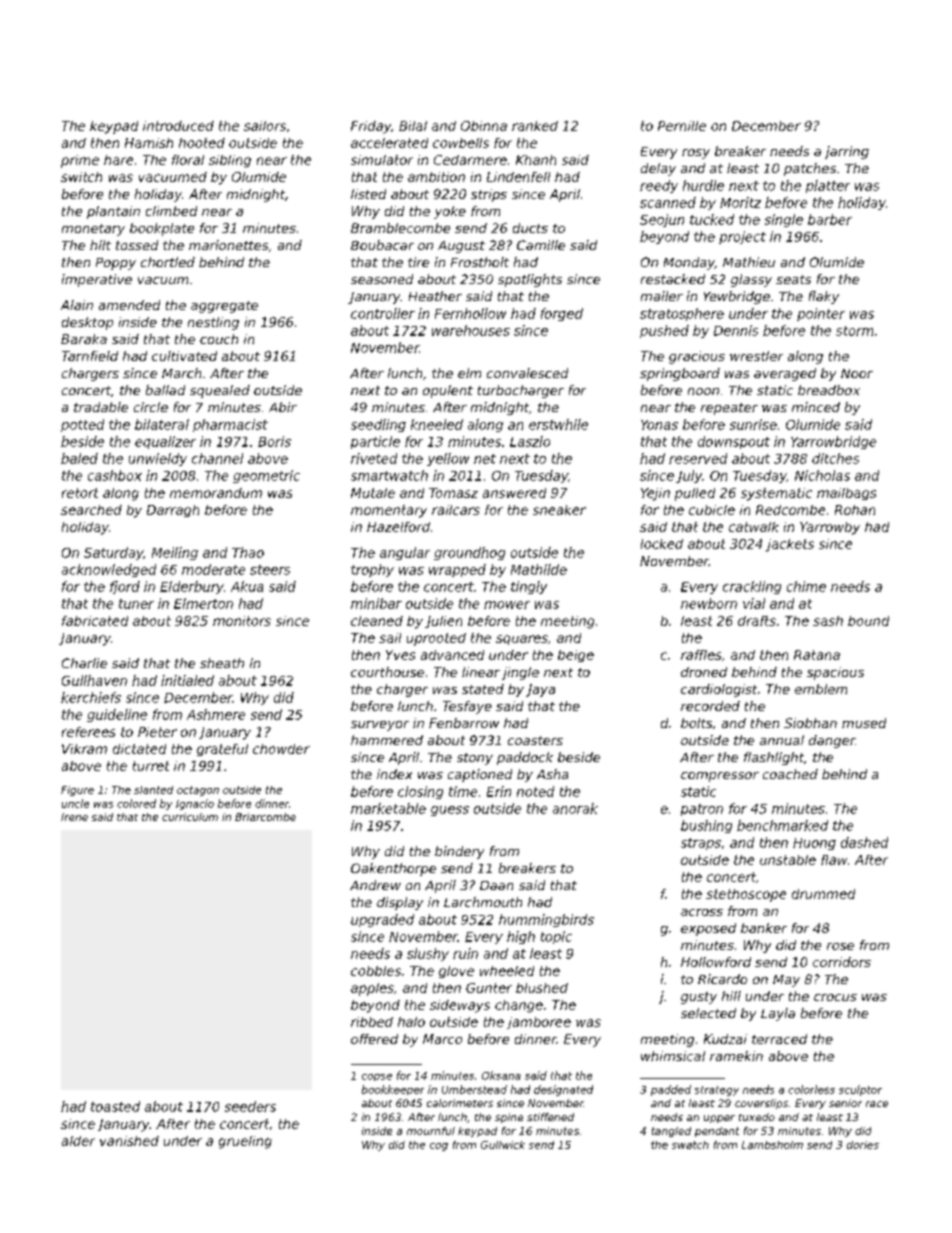  What do you see at coordinates (776, 494) in the screenshot?
I see `systematic` at bounding box center [776, 494].
